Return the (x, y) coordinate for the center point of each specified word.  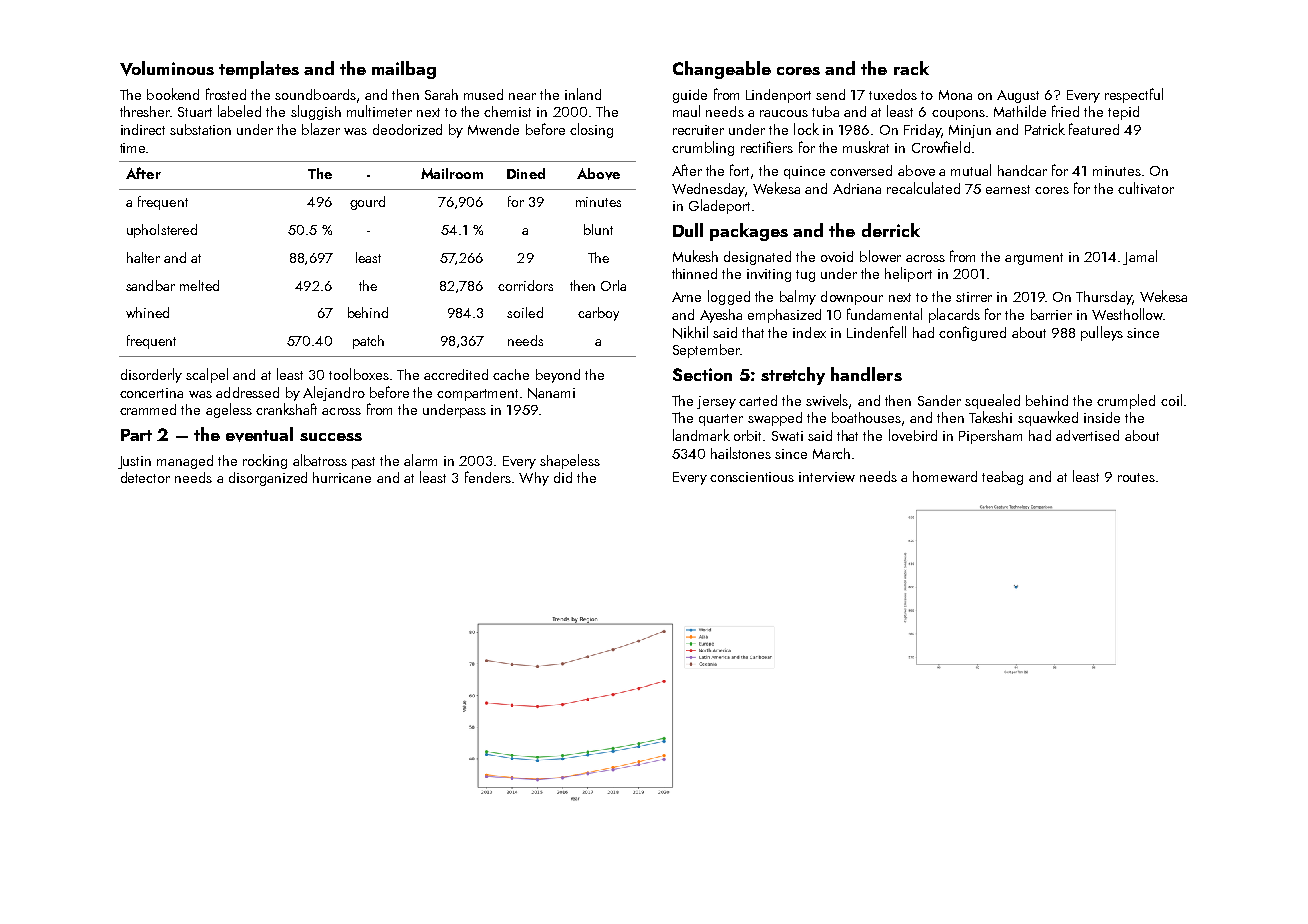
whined (147, 312)
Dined (526, 173)
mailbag (404, 70)
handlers (866, 374)
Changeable (722, 70)
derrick (891, 230)
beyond (558, 376)
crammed (148, 409)
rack (911, 68)
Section (702, 374)
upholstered (162, 231)
